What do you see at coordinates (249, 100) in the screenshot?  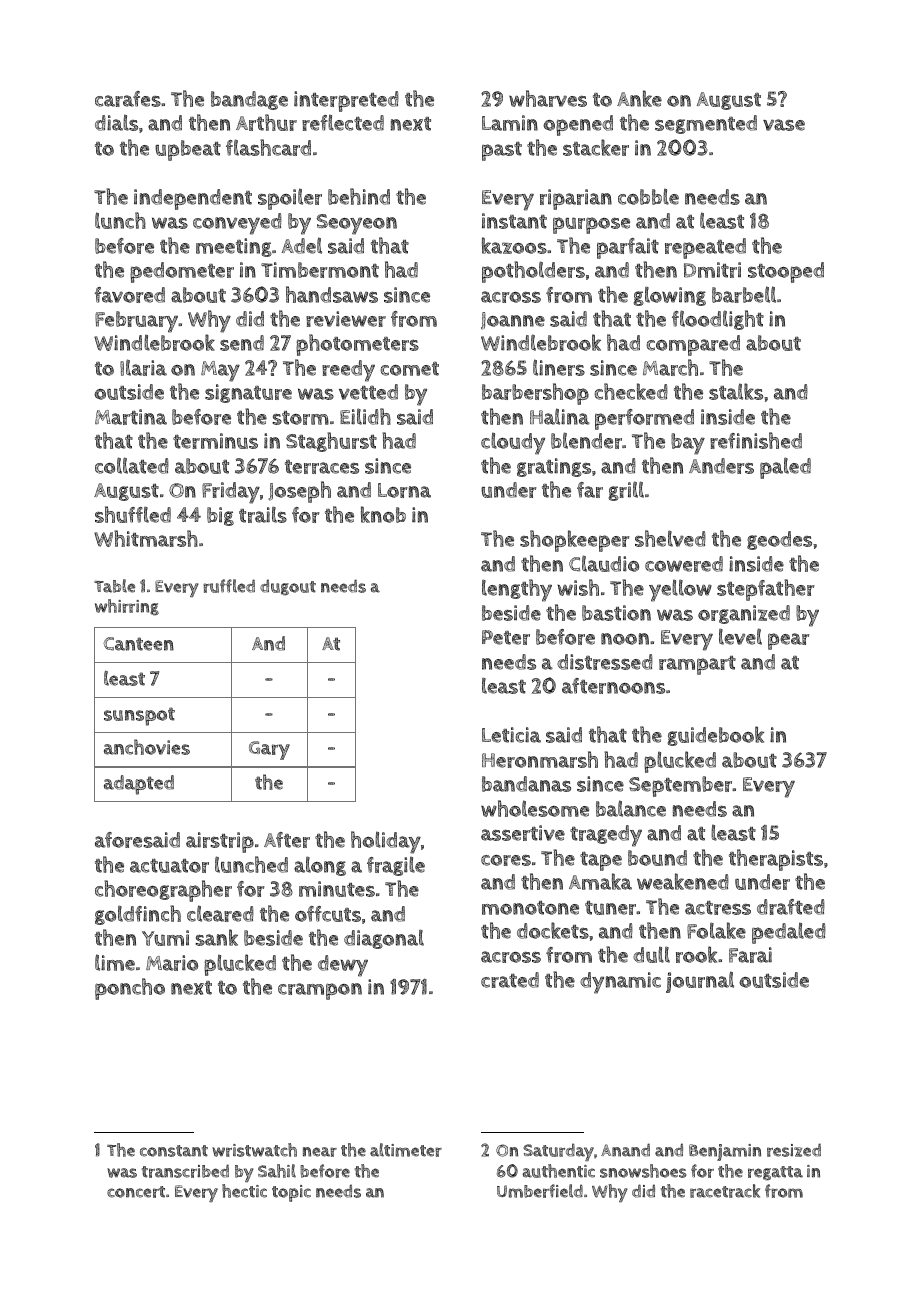 I see `bandage` at bounding box center [249, 100].
